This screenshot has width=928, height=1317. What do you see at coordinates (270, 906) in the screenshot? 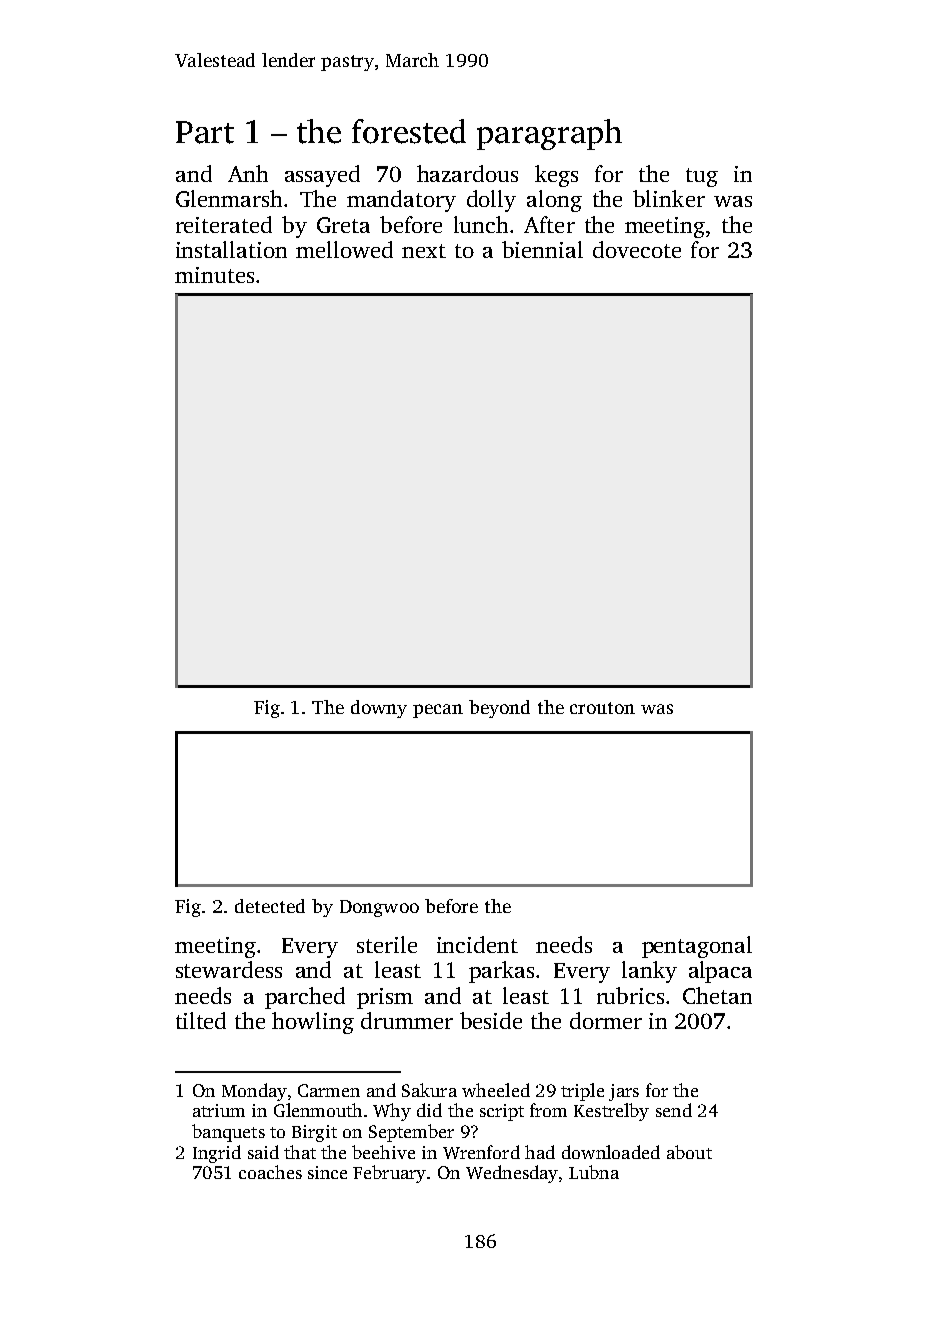
I see `detected` at bounding box center [270, 906].
